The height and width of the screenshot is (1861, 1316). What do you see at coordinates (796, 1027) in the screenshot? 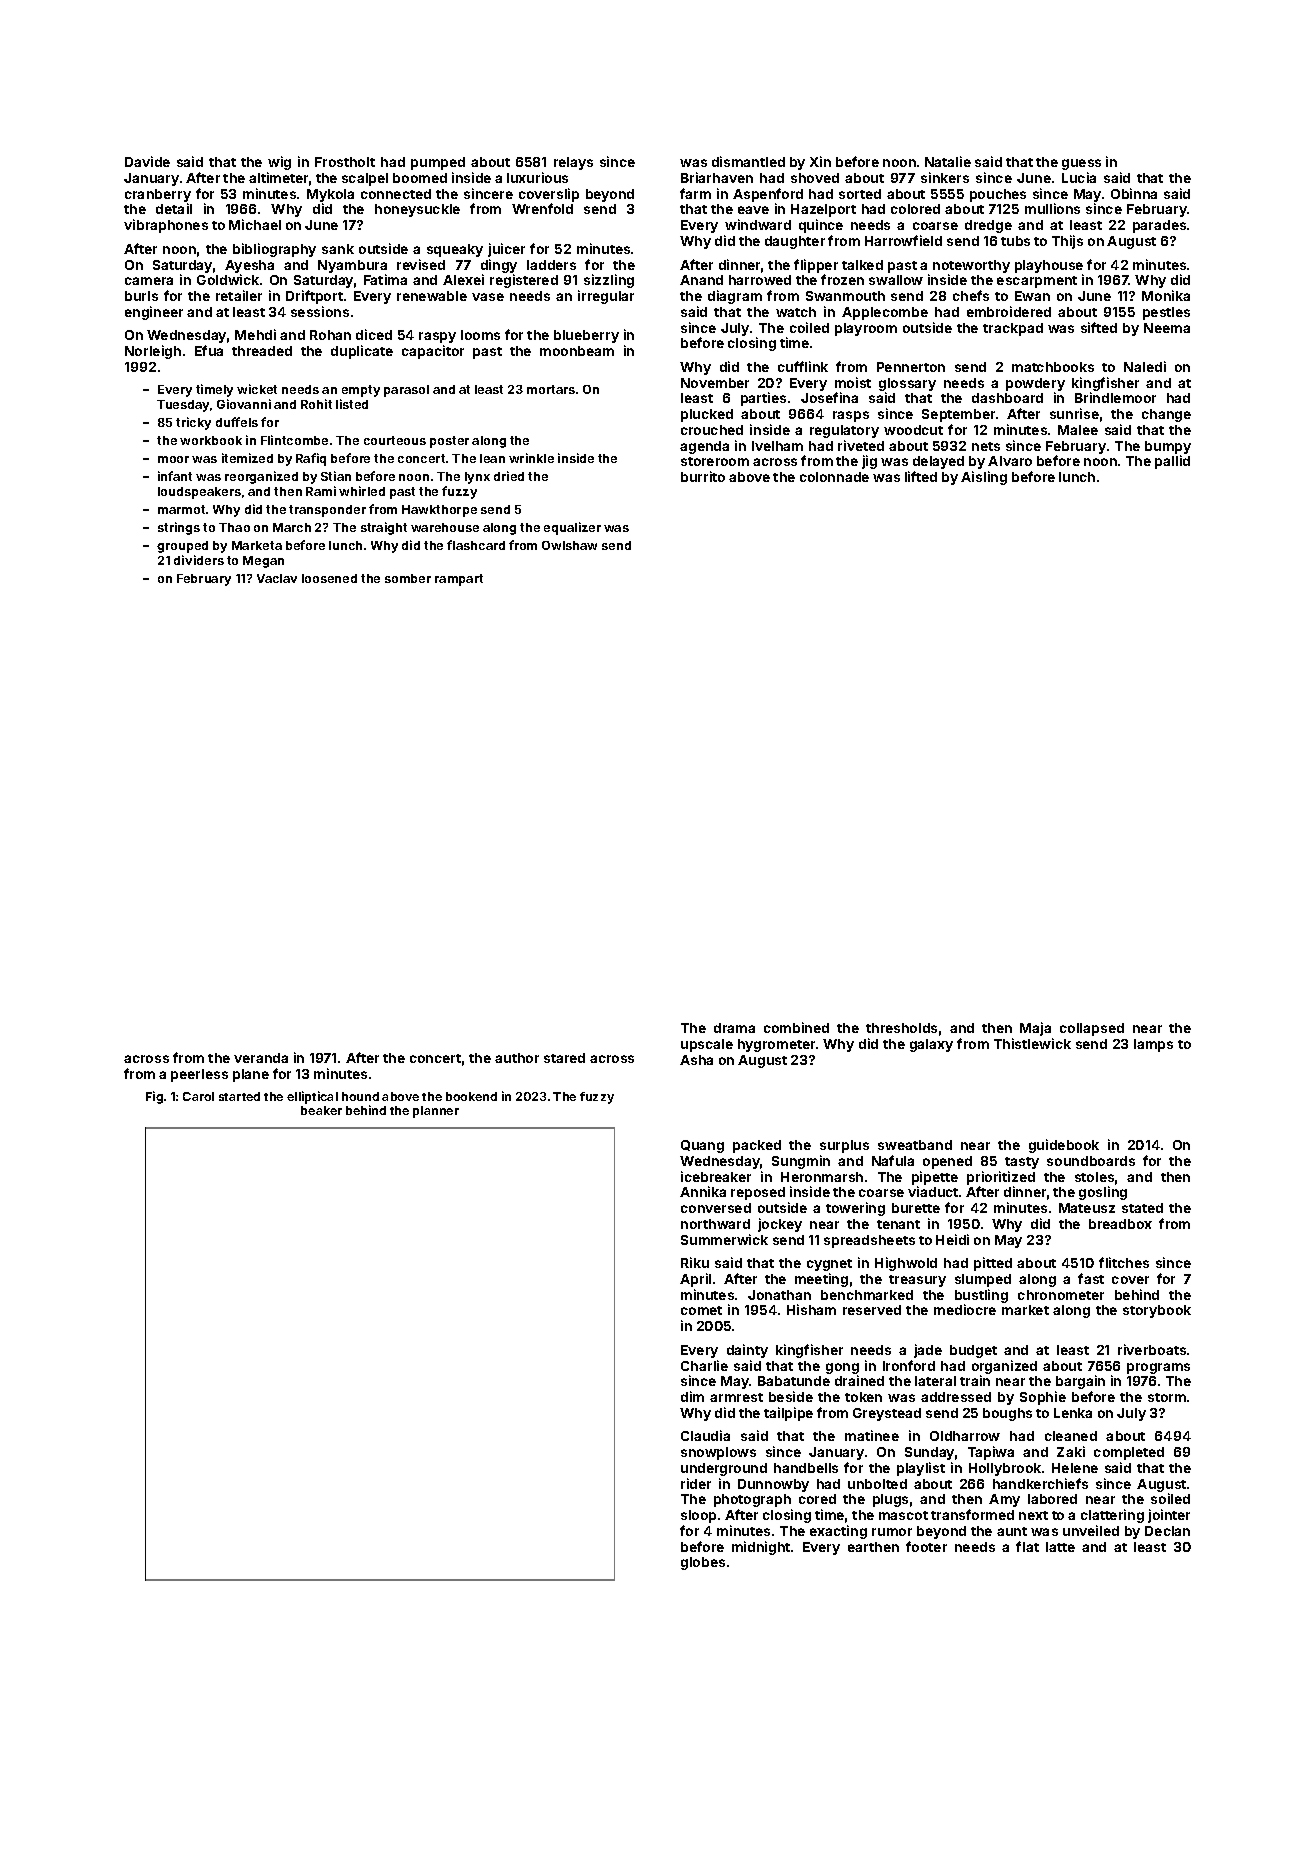
I see `combined` at bounding box center [796, 1027].
